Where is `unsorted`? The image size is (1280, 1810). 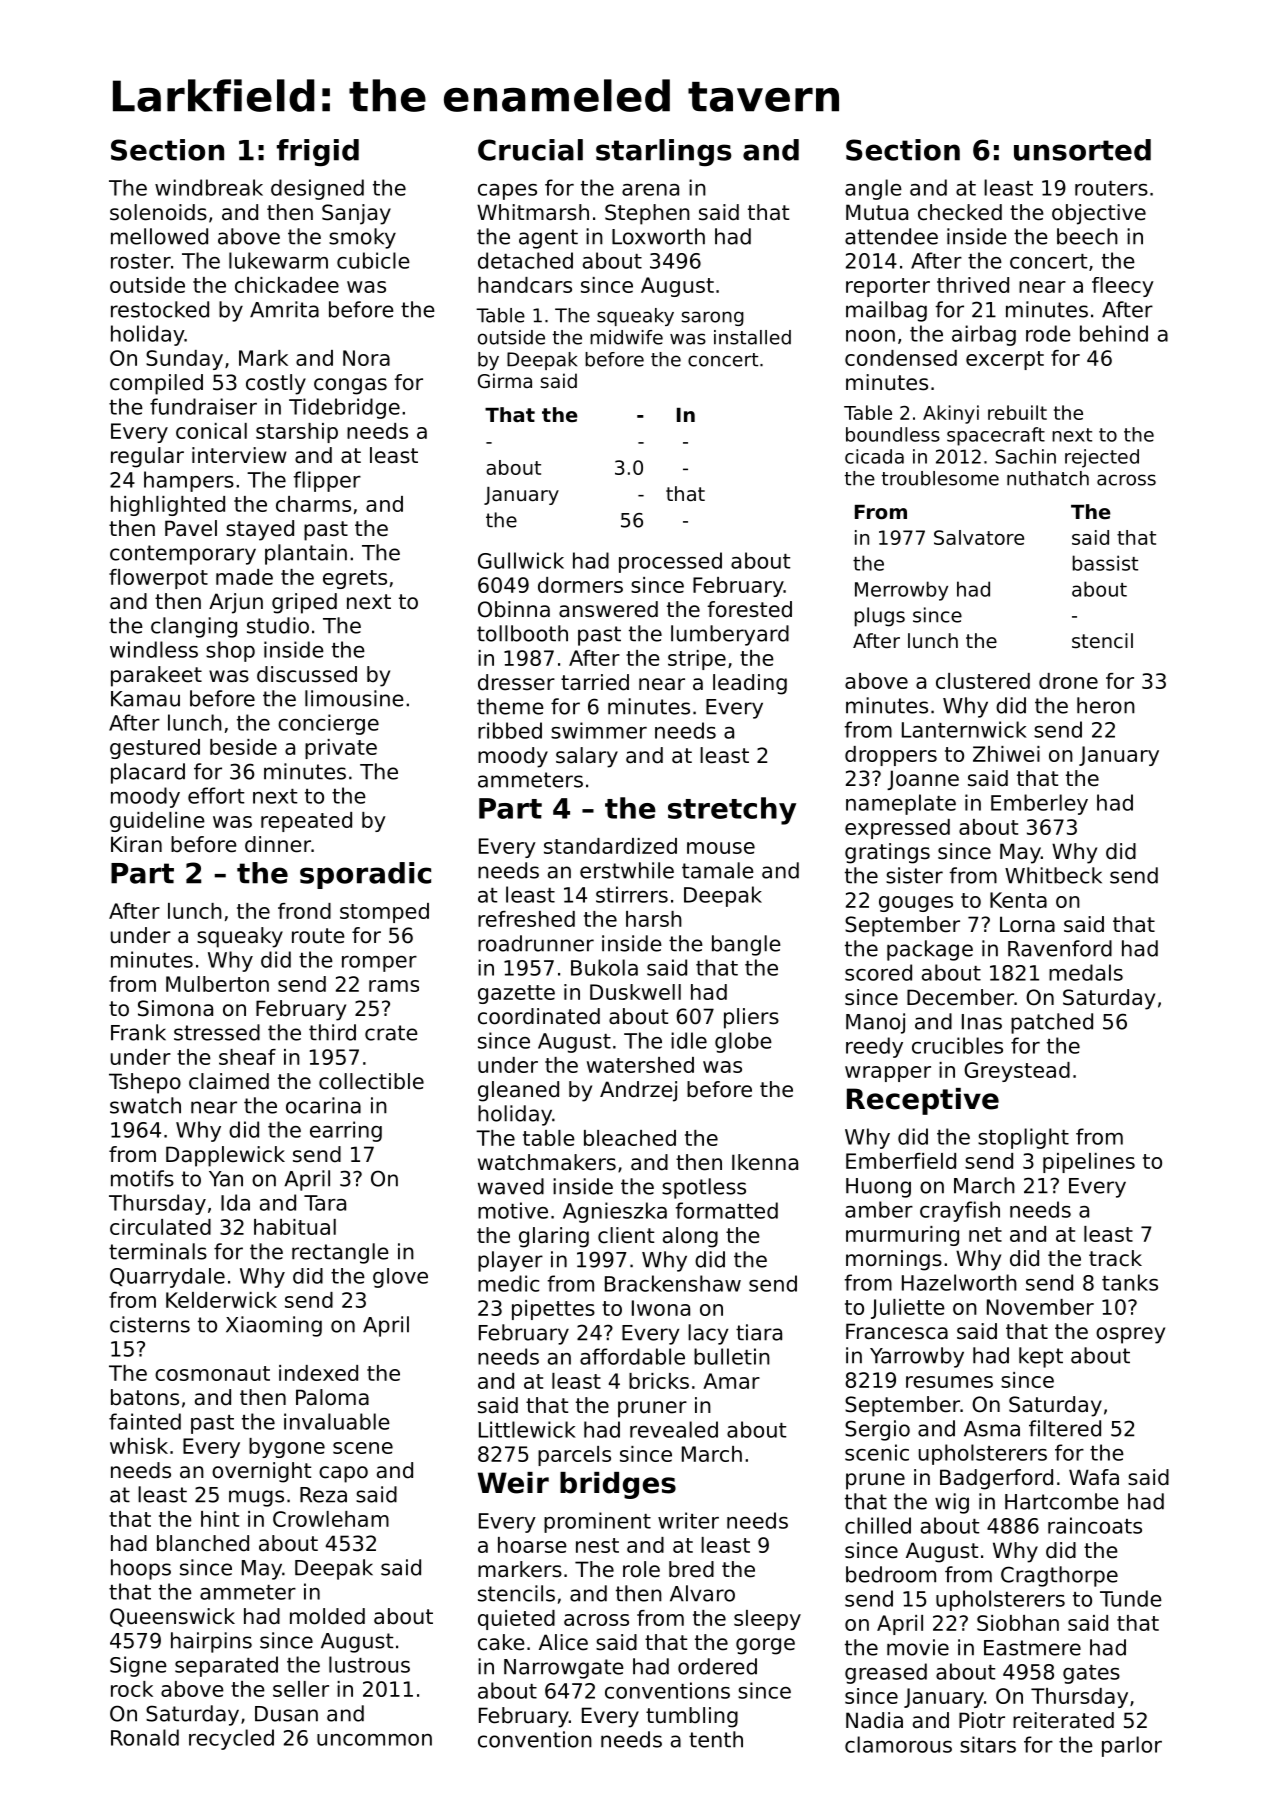 unsorted is located at coordinates (1082, 150).
